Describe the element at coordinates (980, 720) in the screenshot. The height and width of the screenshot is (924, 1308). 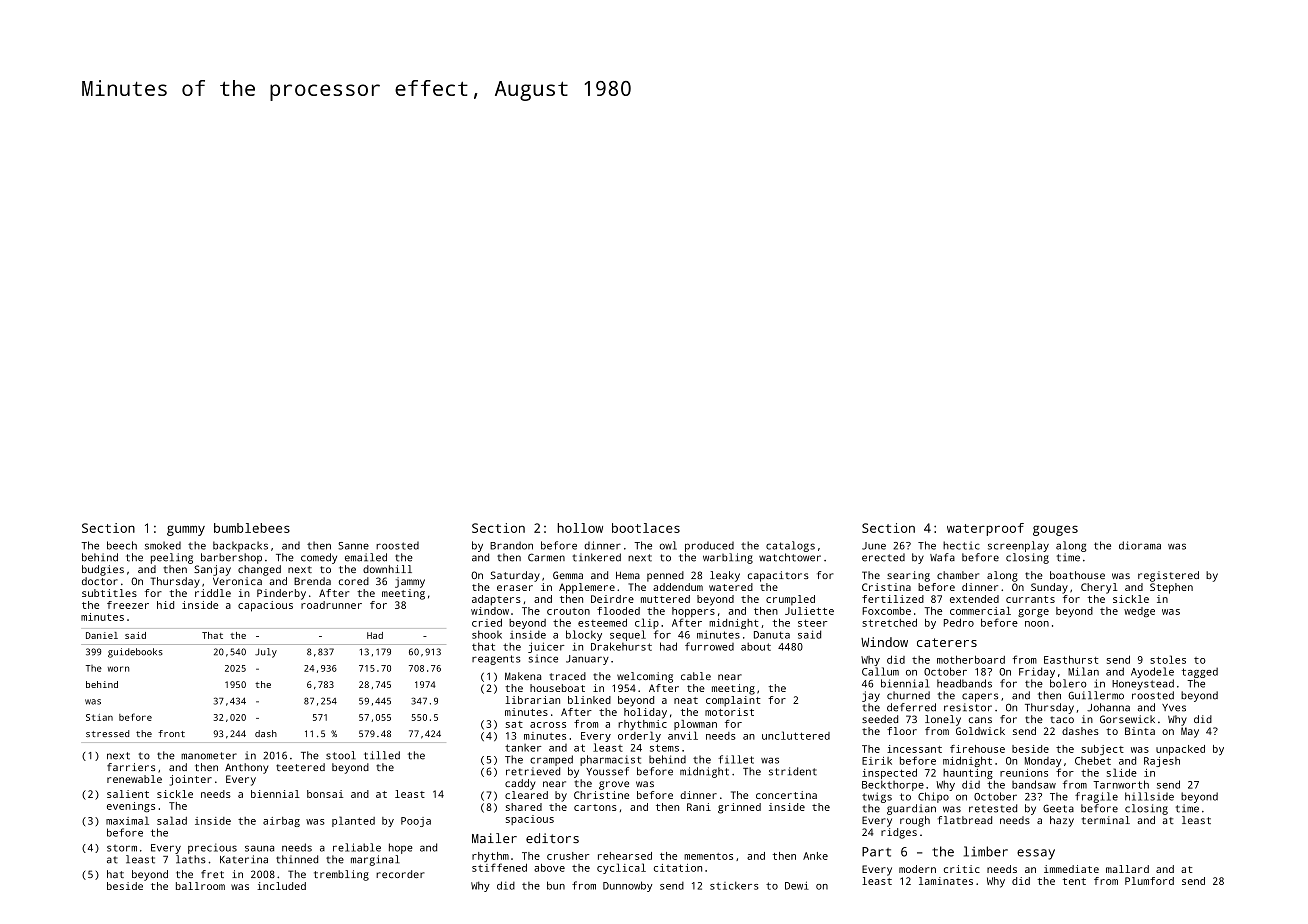
I see `cans` at that location.
